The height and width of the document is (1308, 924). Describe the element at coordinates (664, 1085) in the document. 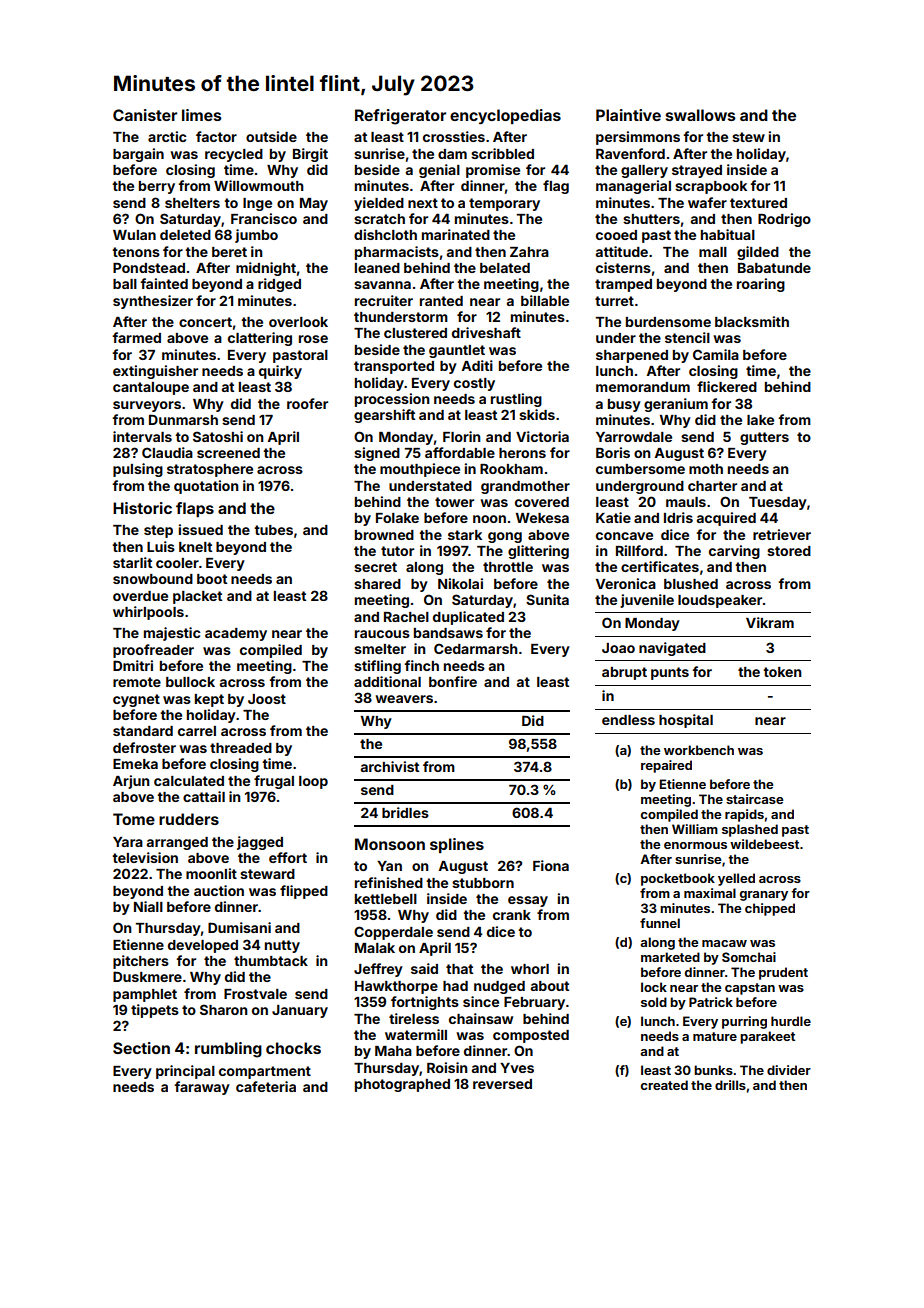

I see `created` at that location.
